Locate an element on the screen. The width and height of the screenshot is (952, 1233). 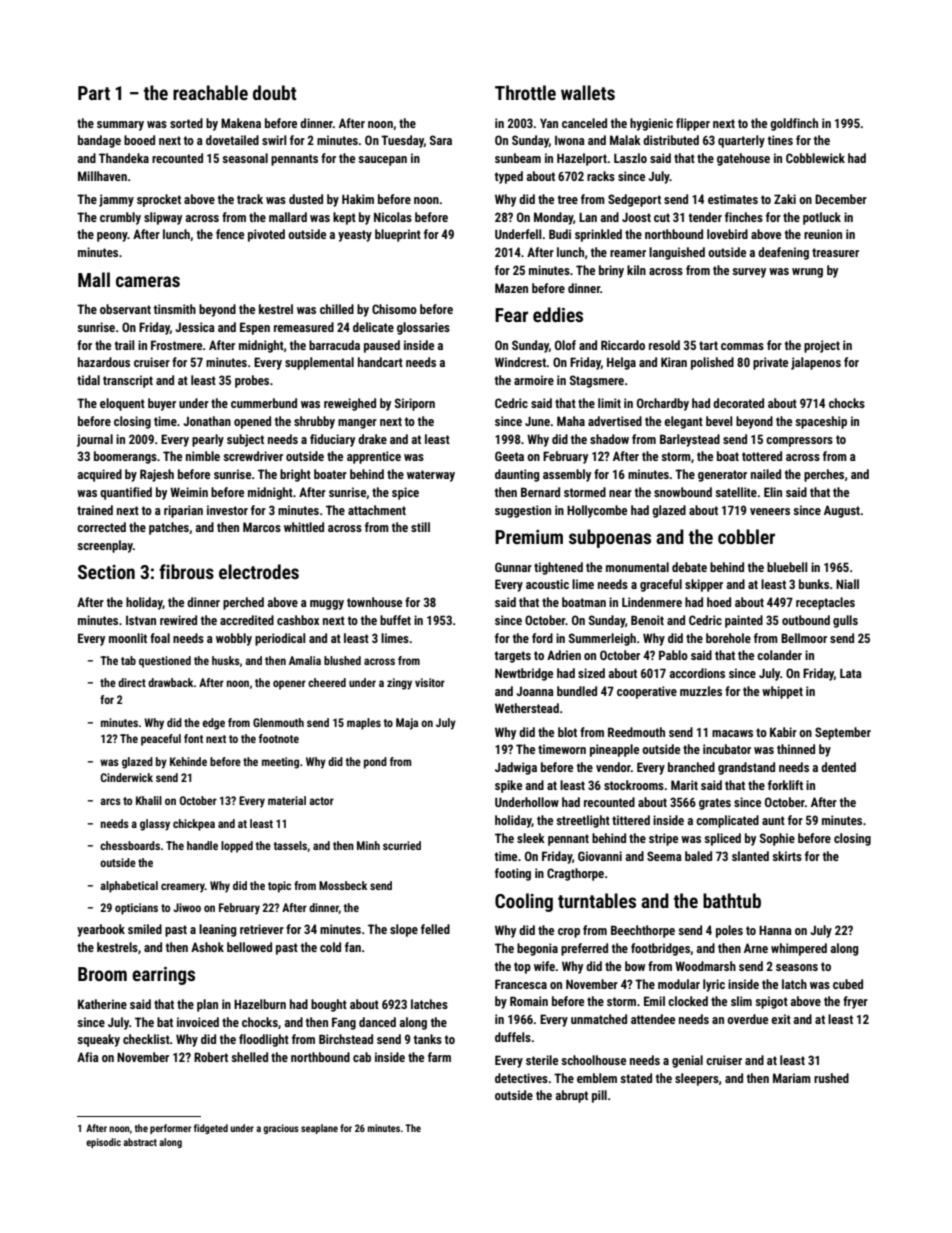
Sara is located at coordinates (441, 140).
